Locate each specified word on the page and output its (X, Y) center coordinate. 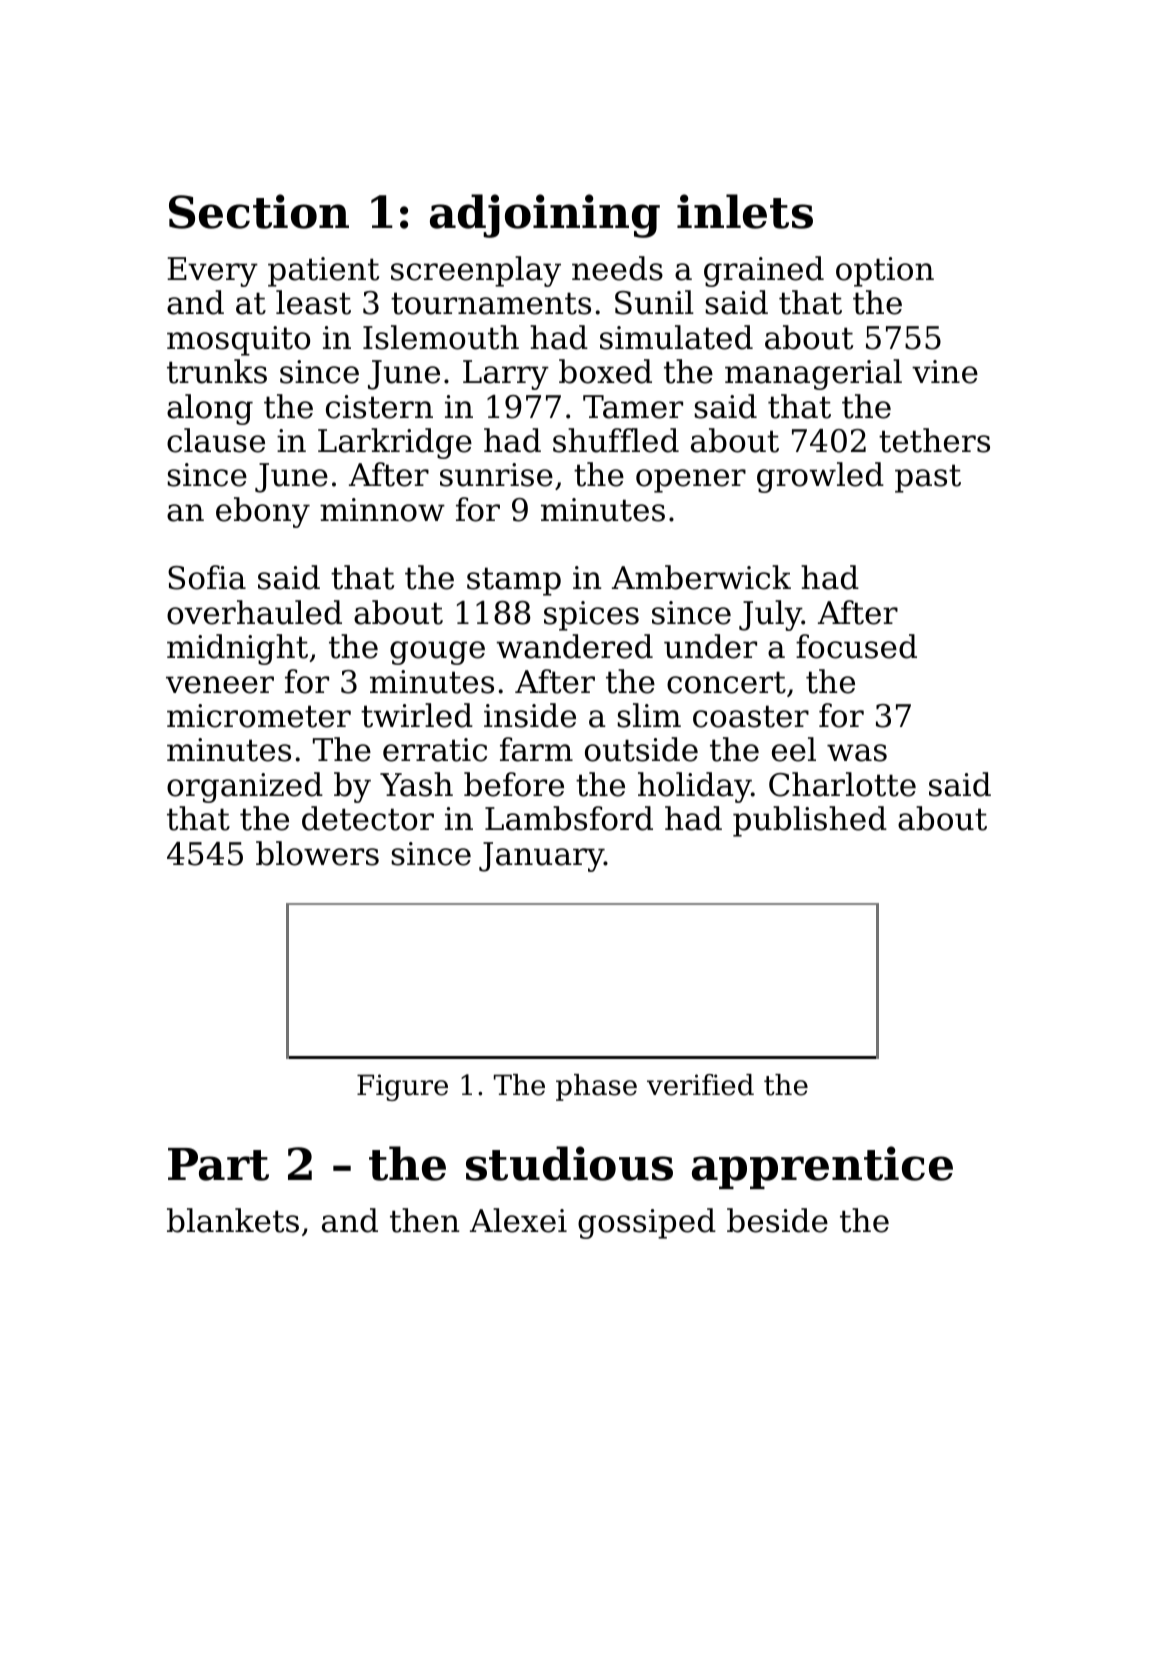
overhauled (254, 612)
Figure (402, 1087)
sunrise (496, 475)
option (885, 272)
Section (259, 211)
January (541, 857)
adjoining (545, 216)
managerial (813, 374)
